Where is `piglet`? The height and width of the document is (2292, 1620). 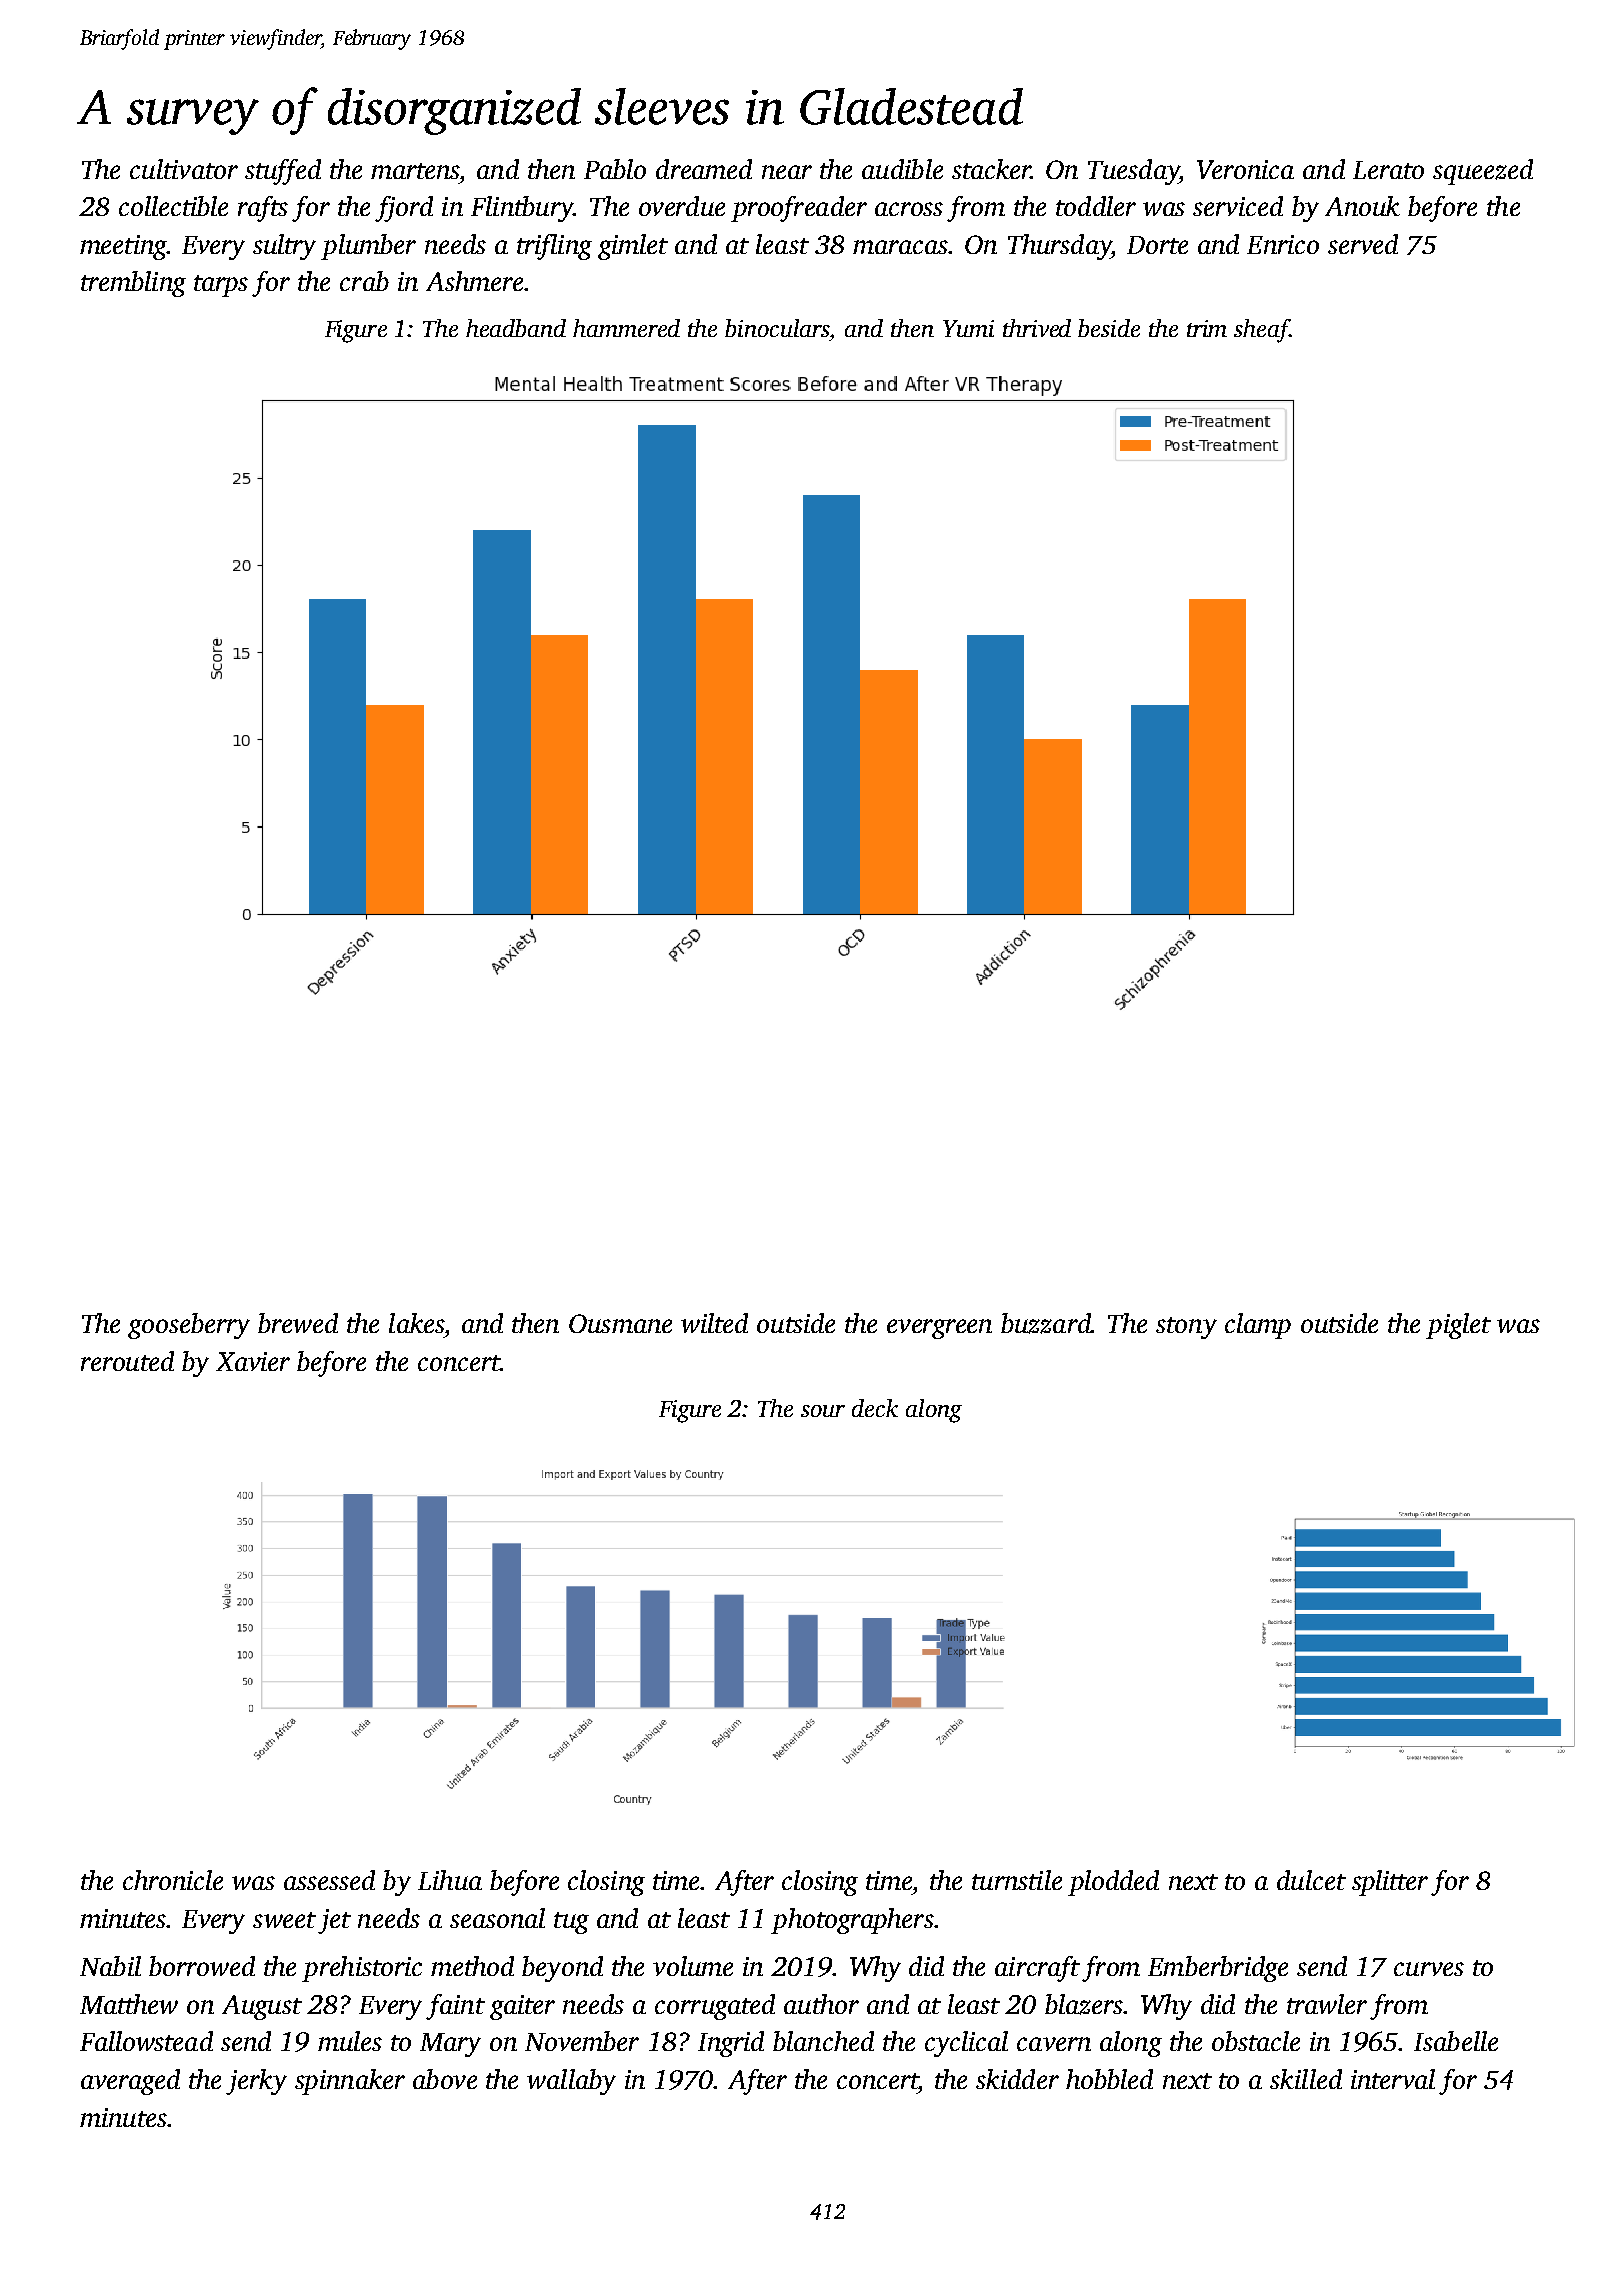
piglet is located at coordinates (1458, 1326).
